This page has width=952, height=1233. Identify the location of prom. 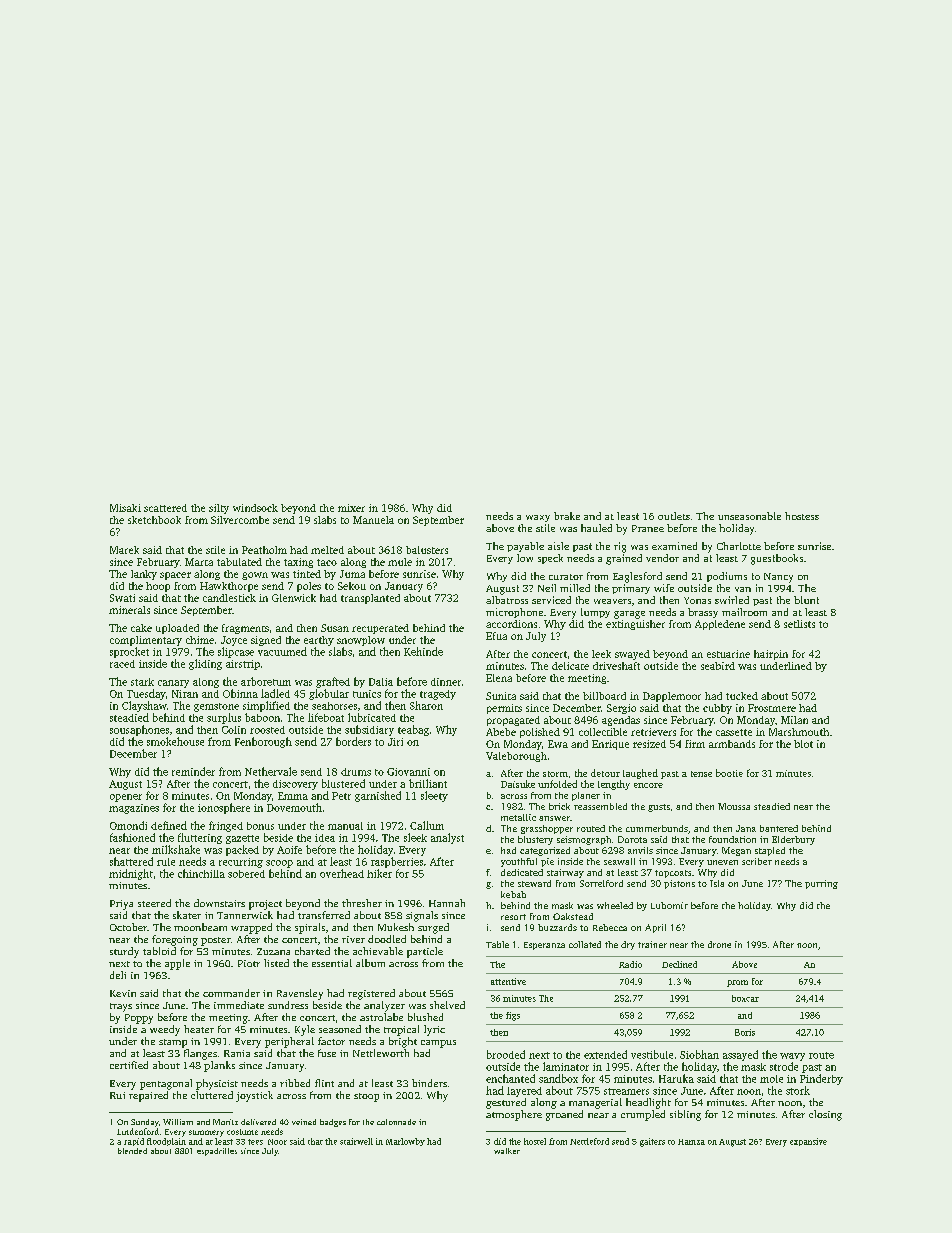
(737, 983).
